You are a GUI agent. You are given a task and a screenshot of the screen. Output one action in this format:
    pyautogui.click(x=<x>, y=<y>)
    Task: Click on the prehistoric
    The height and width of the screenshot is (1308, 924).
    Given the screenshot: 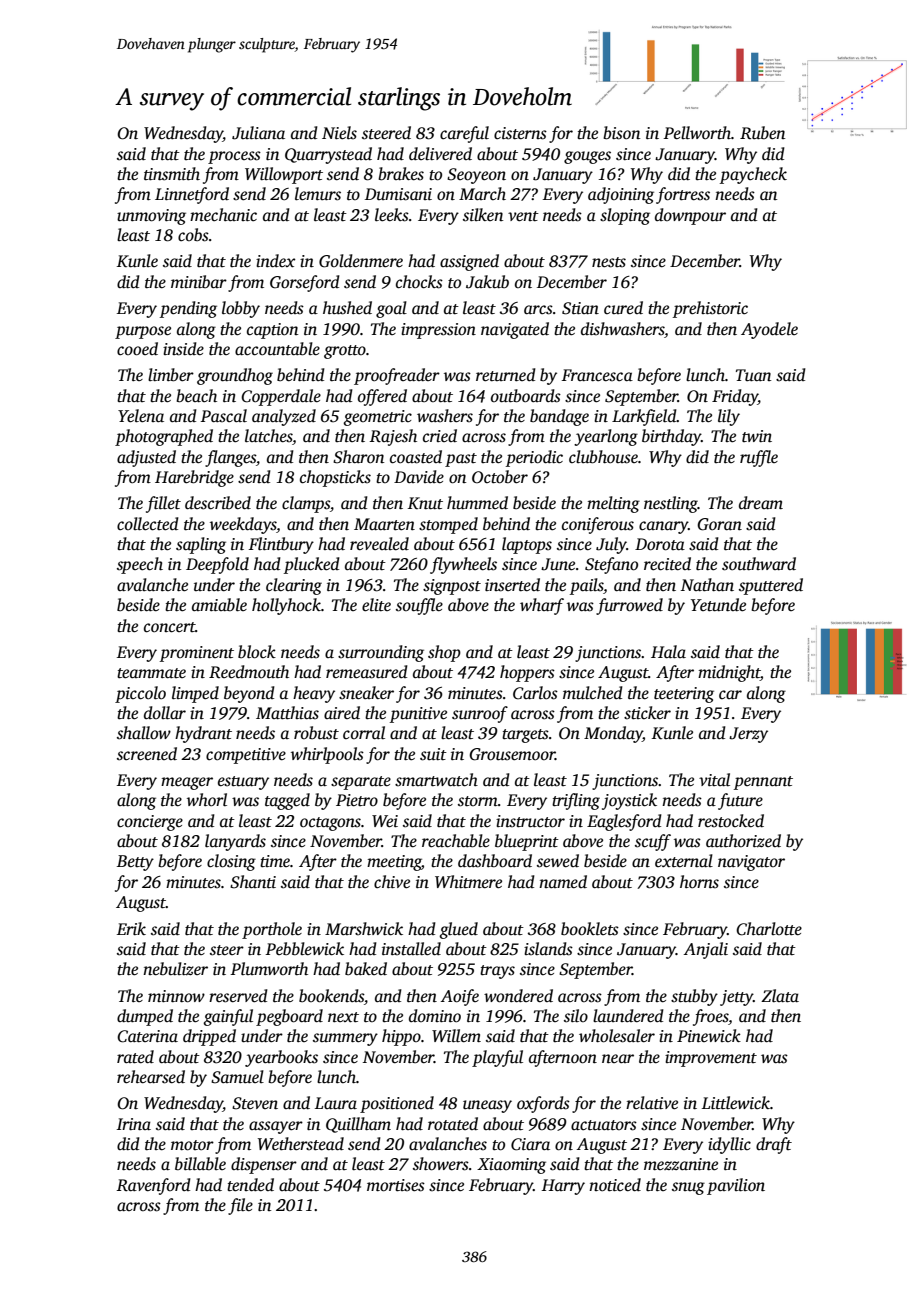 What is the action you would take?
    pyautogui.click(x=710, y=309)
